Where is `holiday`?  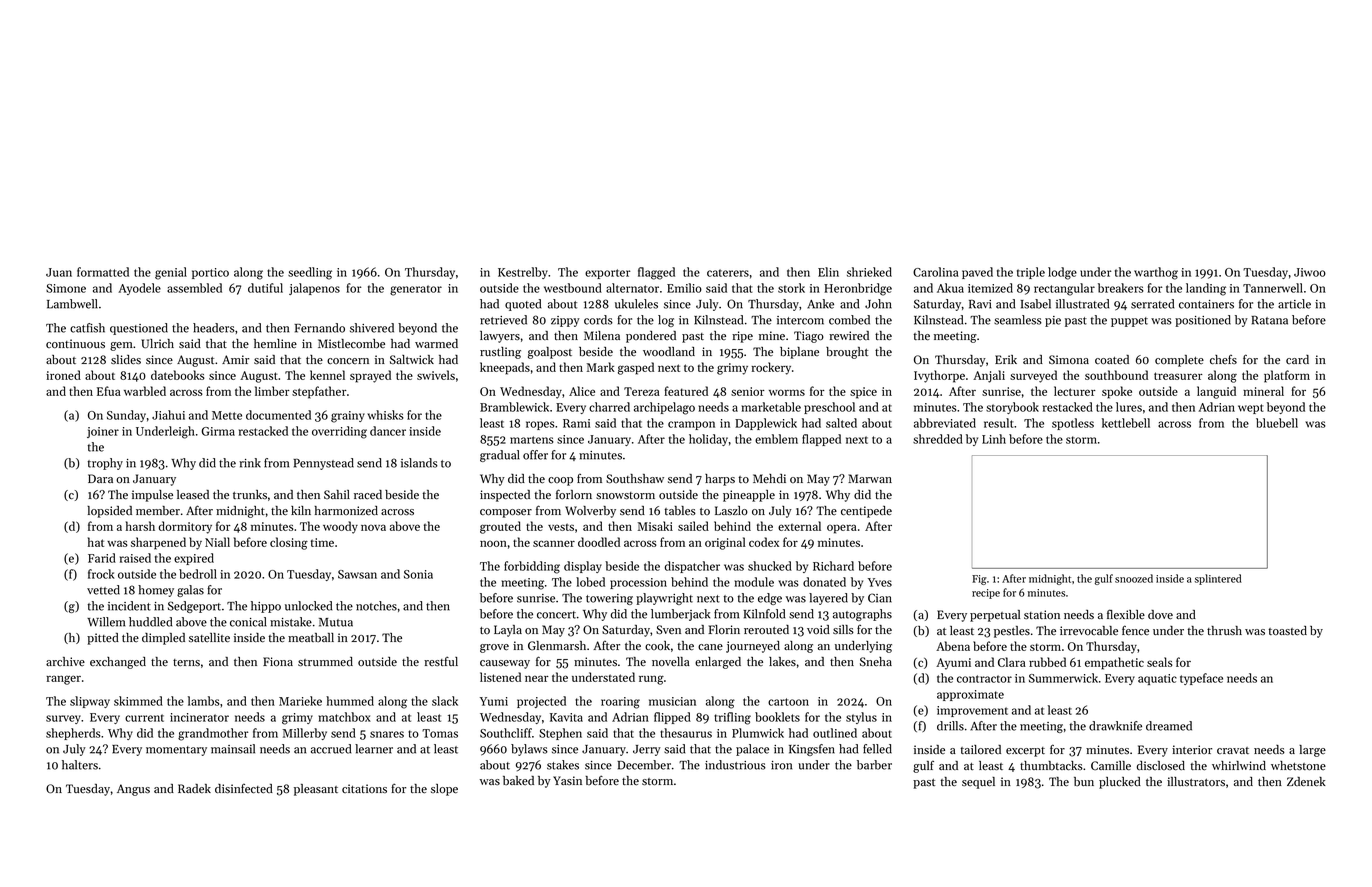
holiday is located at coordinates (708, 440).
